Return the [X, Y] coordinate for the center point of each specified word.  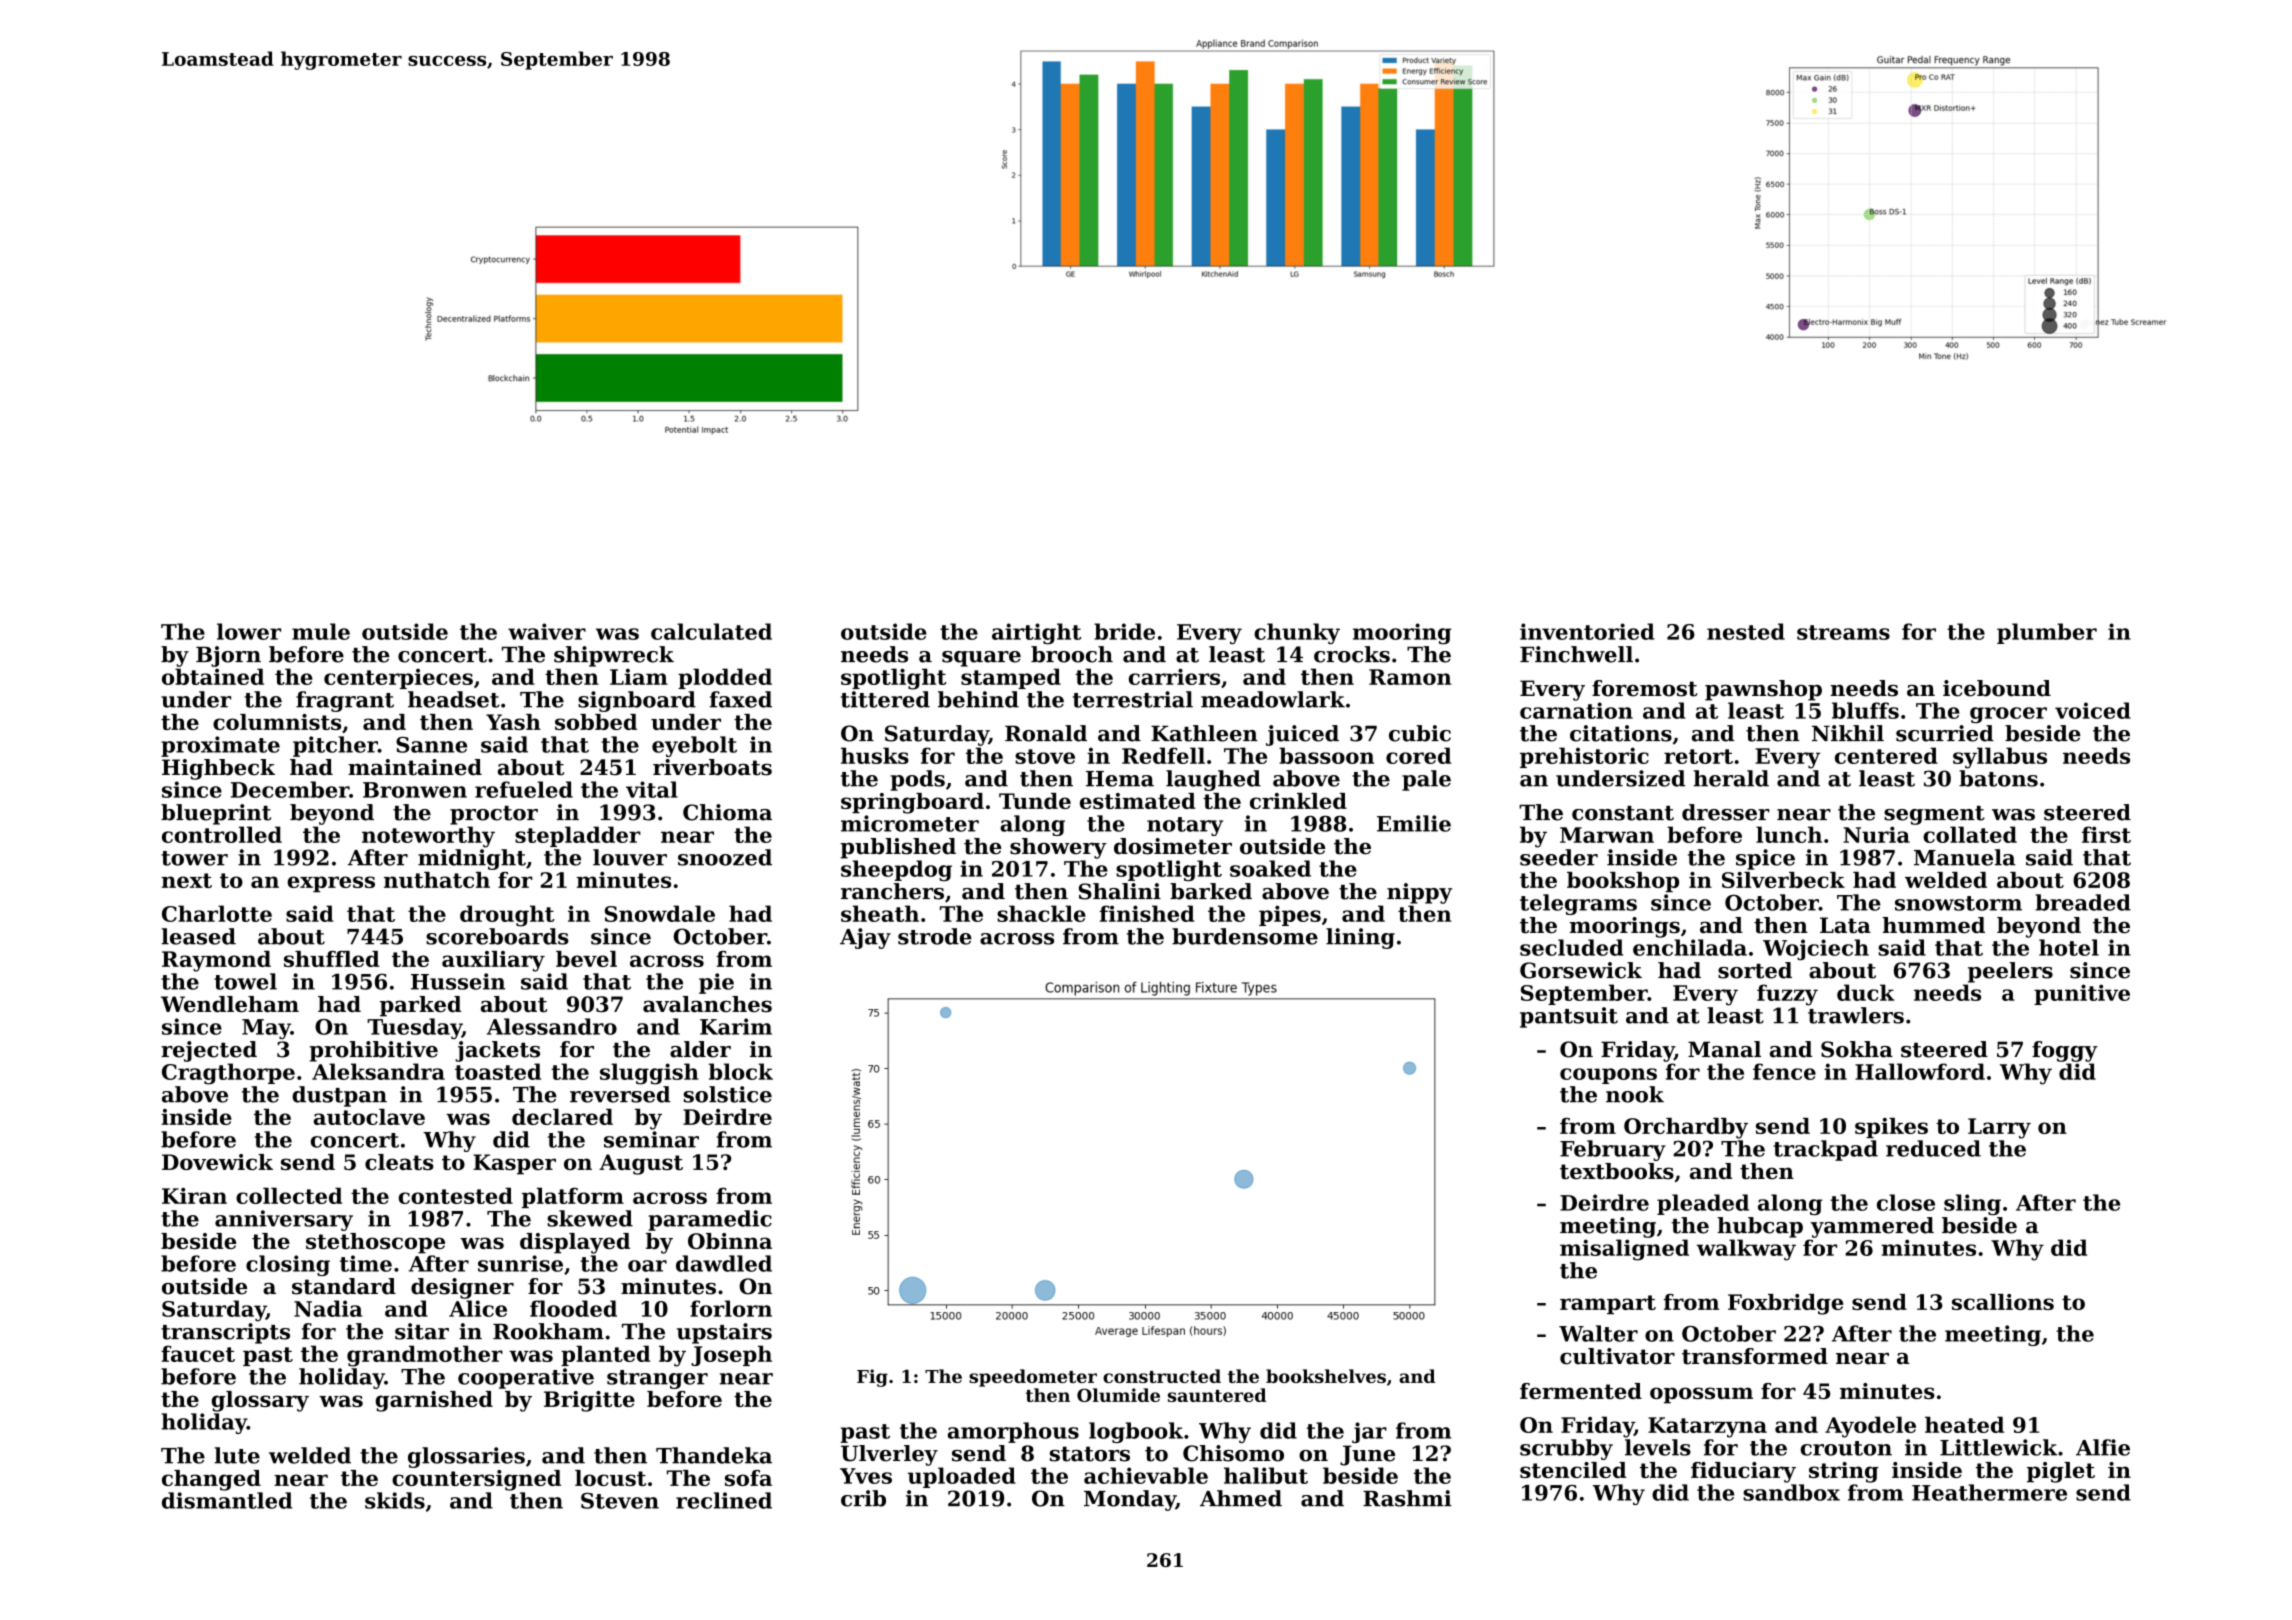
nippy [1419, 893]
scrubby [1566, 1449]
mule [321, 631]
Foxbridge [1786, 1304]
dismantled [227, 1500]
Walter [1598, 1333]
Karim [736, 1026]
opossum [1701, 1395]
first [2106, 834]
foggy [2065, 1051]
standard [344, 1286]
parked [420, 1006]
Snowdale [660, 913]
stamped [1011, 678]
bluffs [1865, 710]
